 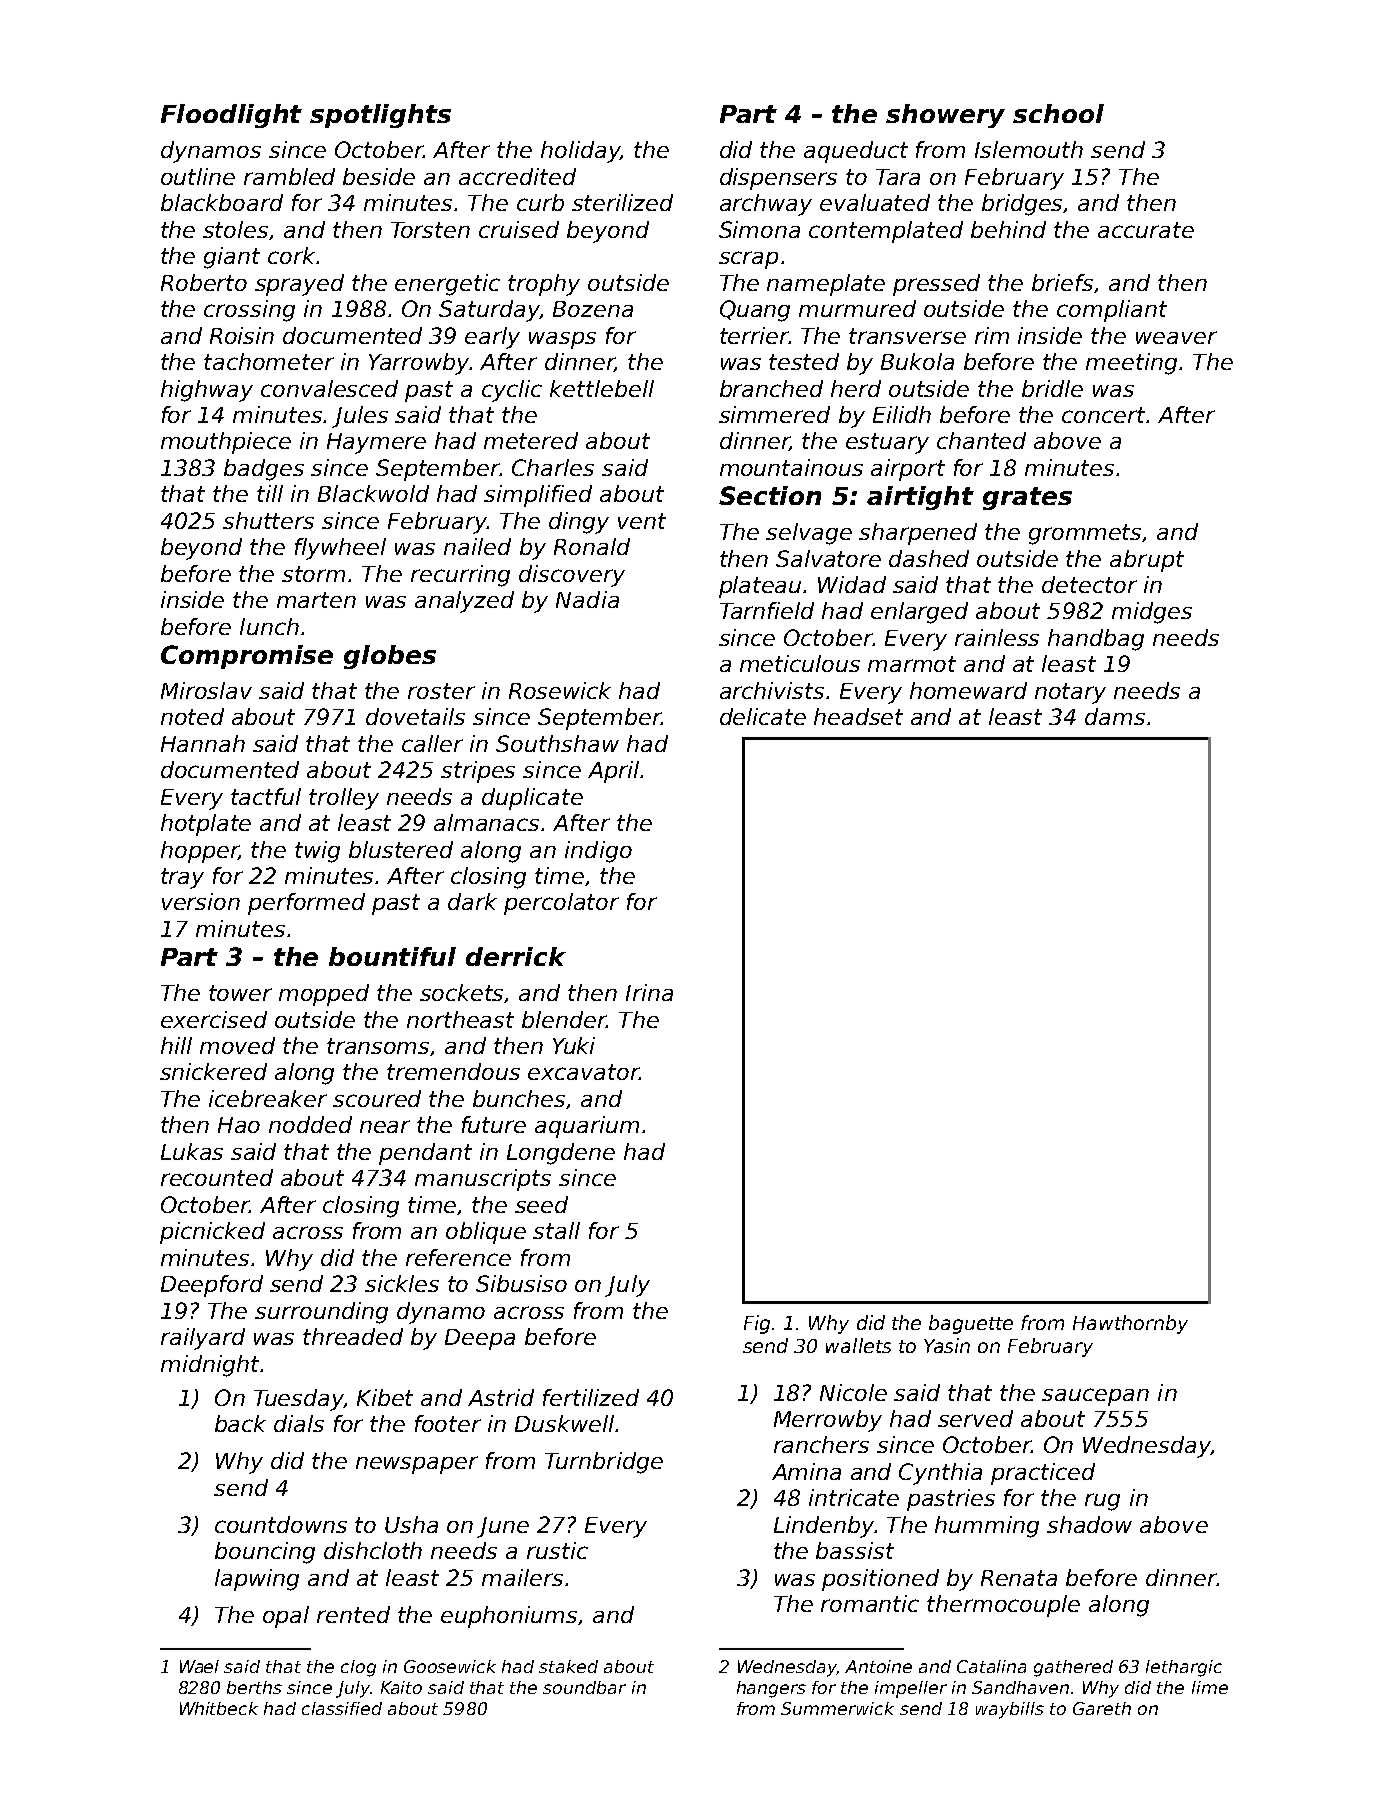 I want to click on dashed, so click(x=929, y=558).
